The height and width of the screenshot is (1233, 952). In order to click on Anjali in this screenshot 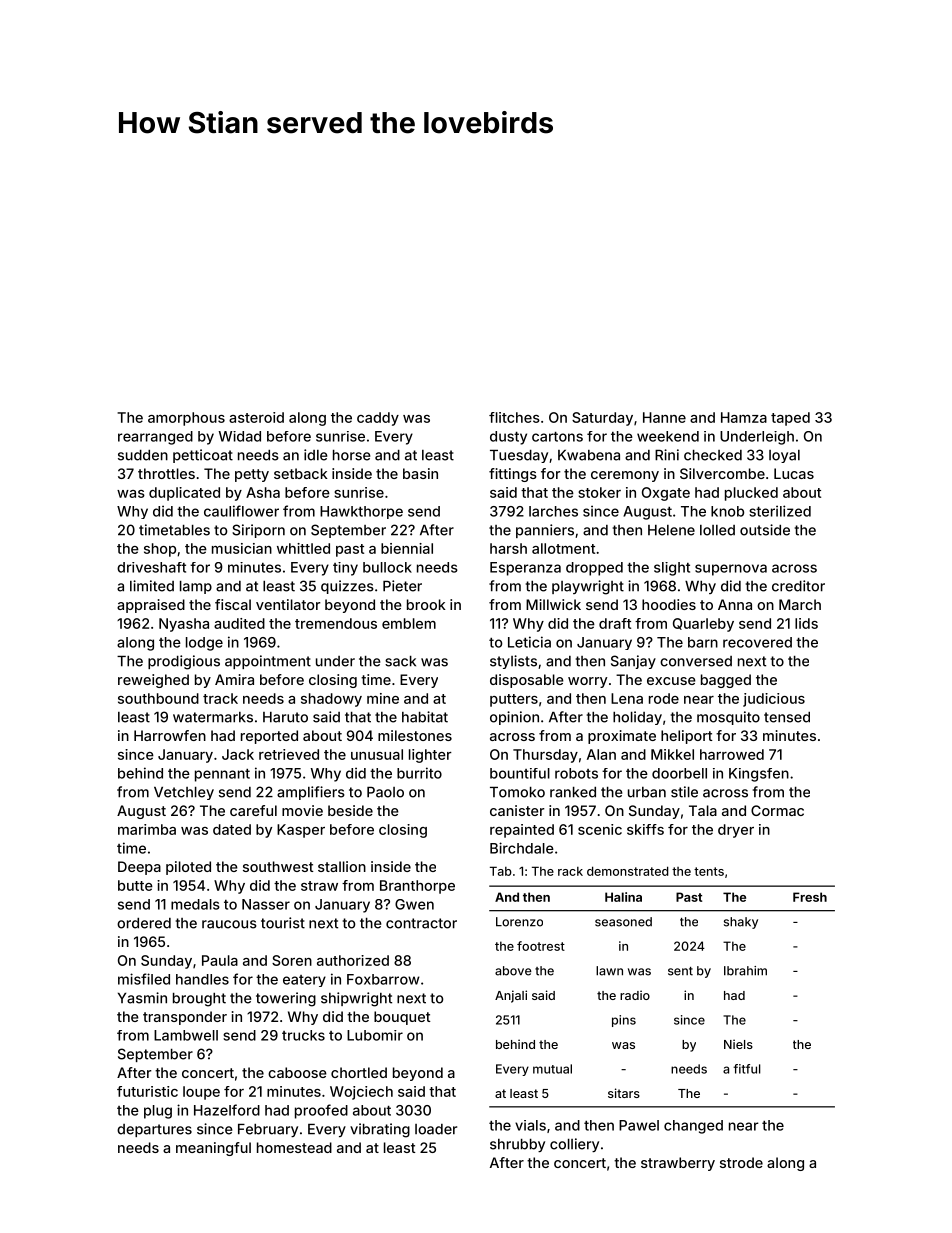, I will do `click(511, 996)`.
